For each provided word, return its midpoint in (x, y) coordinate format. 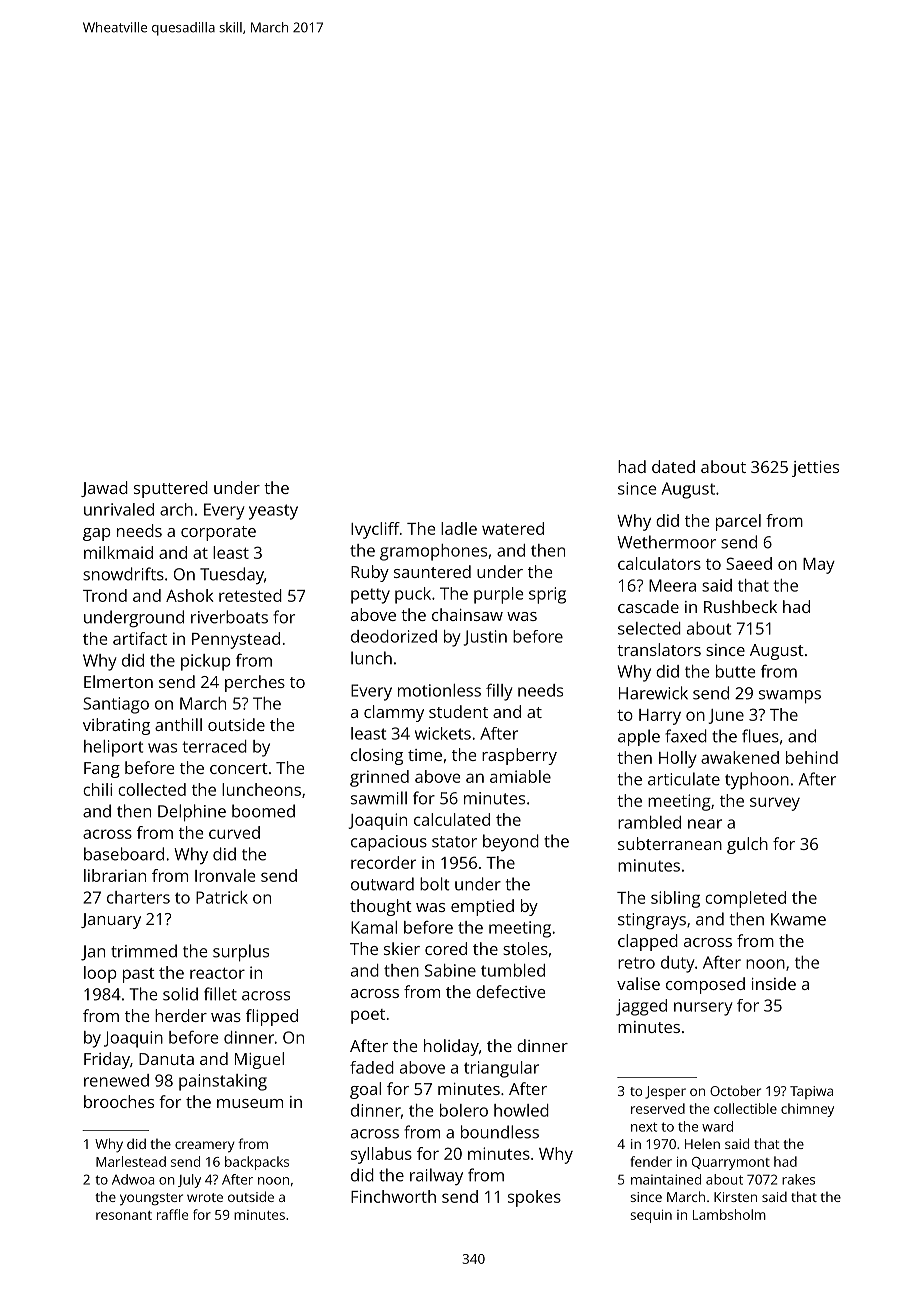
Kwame (798, 919)
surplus (241, 953)
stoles (525, 948)
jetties (815, 469)
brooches (119, 1101)
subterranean (670, 843)
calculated (452, 819)
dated (673, 466)
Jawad (104, 489)
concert (239, 768)
